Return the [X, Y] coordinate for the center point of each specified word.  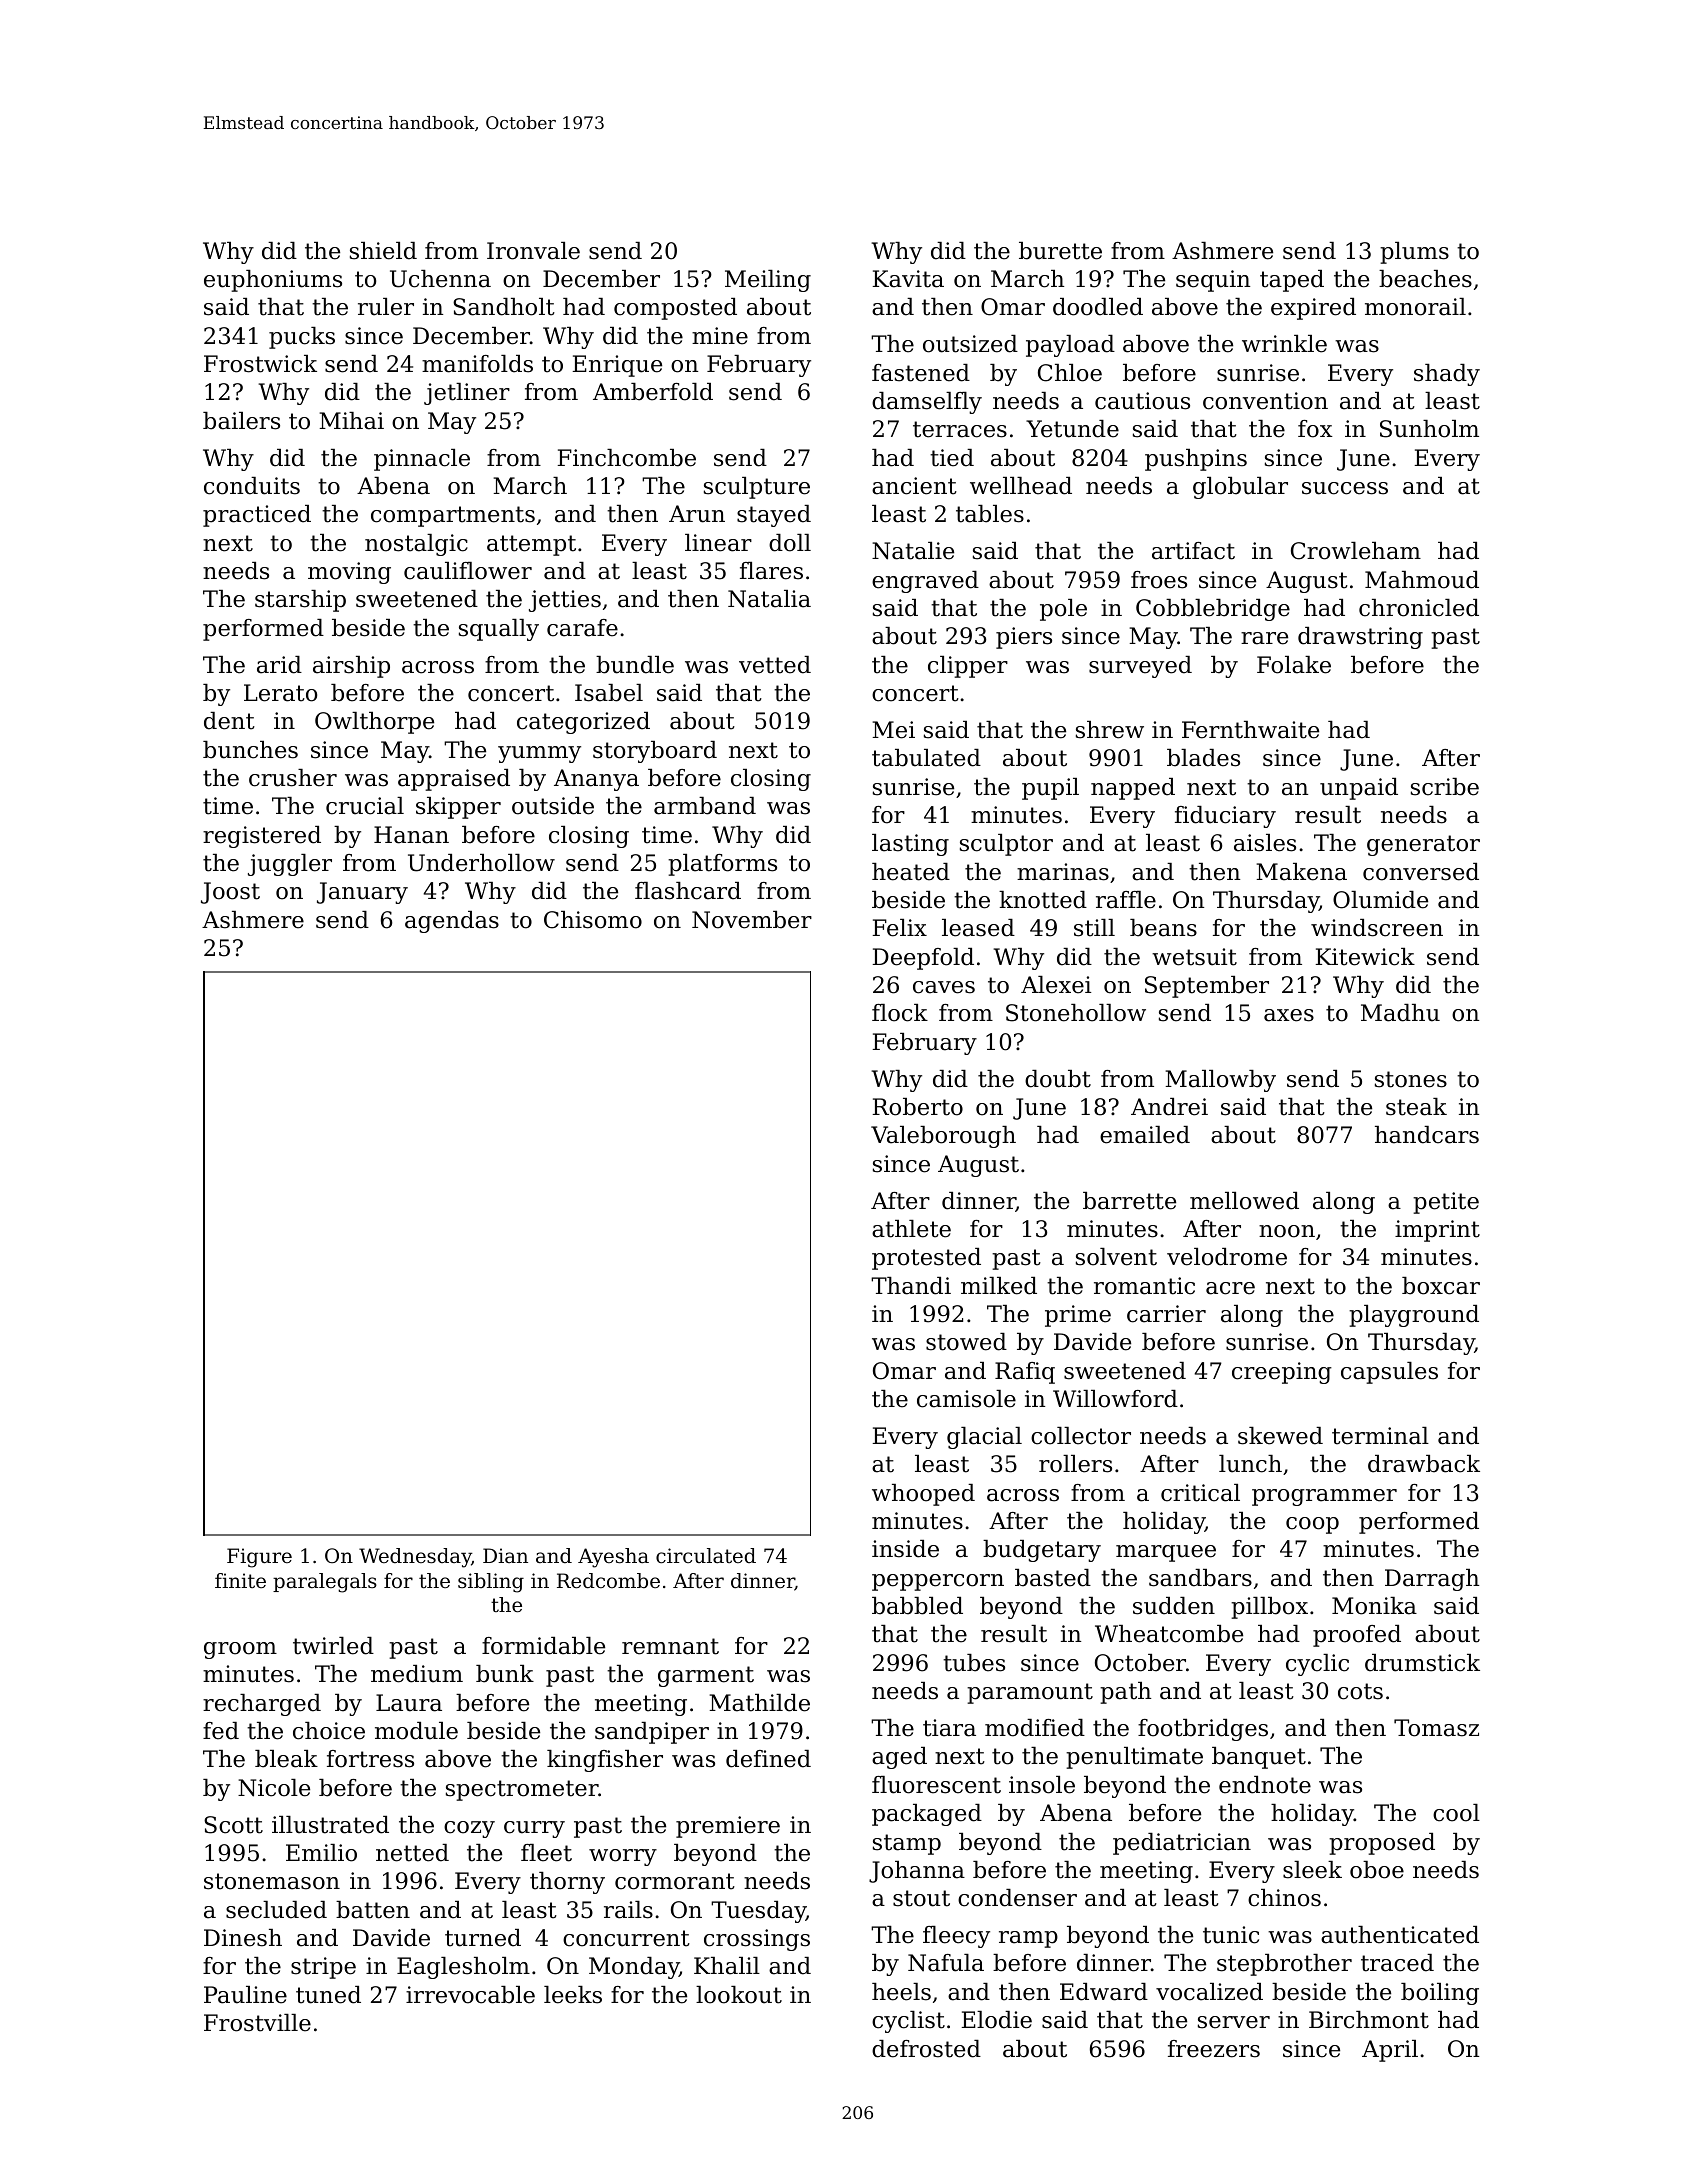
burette [1060, 251]
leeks [573, 1995]
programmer [1324, 1497]
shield [383, 251]
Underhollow [481, 863]
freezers [1214, 2049]
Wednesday [415, 1558]
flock [900, 1013]
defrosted [926, 2049]
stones [1411, 1079]
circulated [706, 1556]
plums [1414, 253]
